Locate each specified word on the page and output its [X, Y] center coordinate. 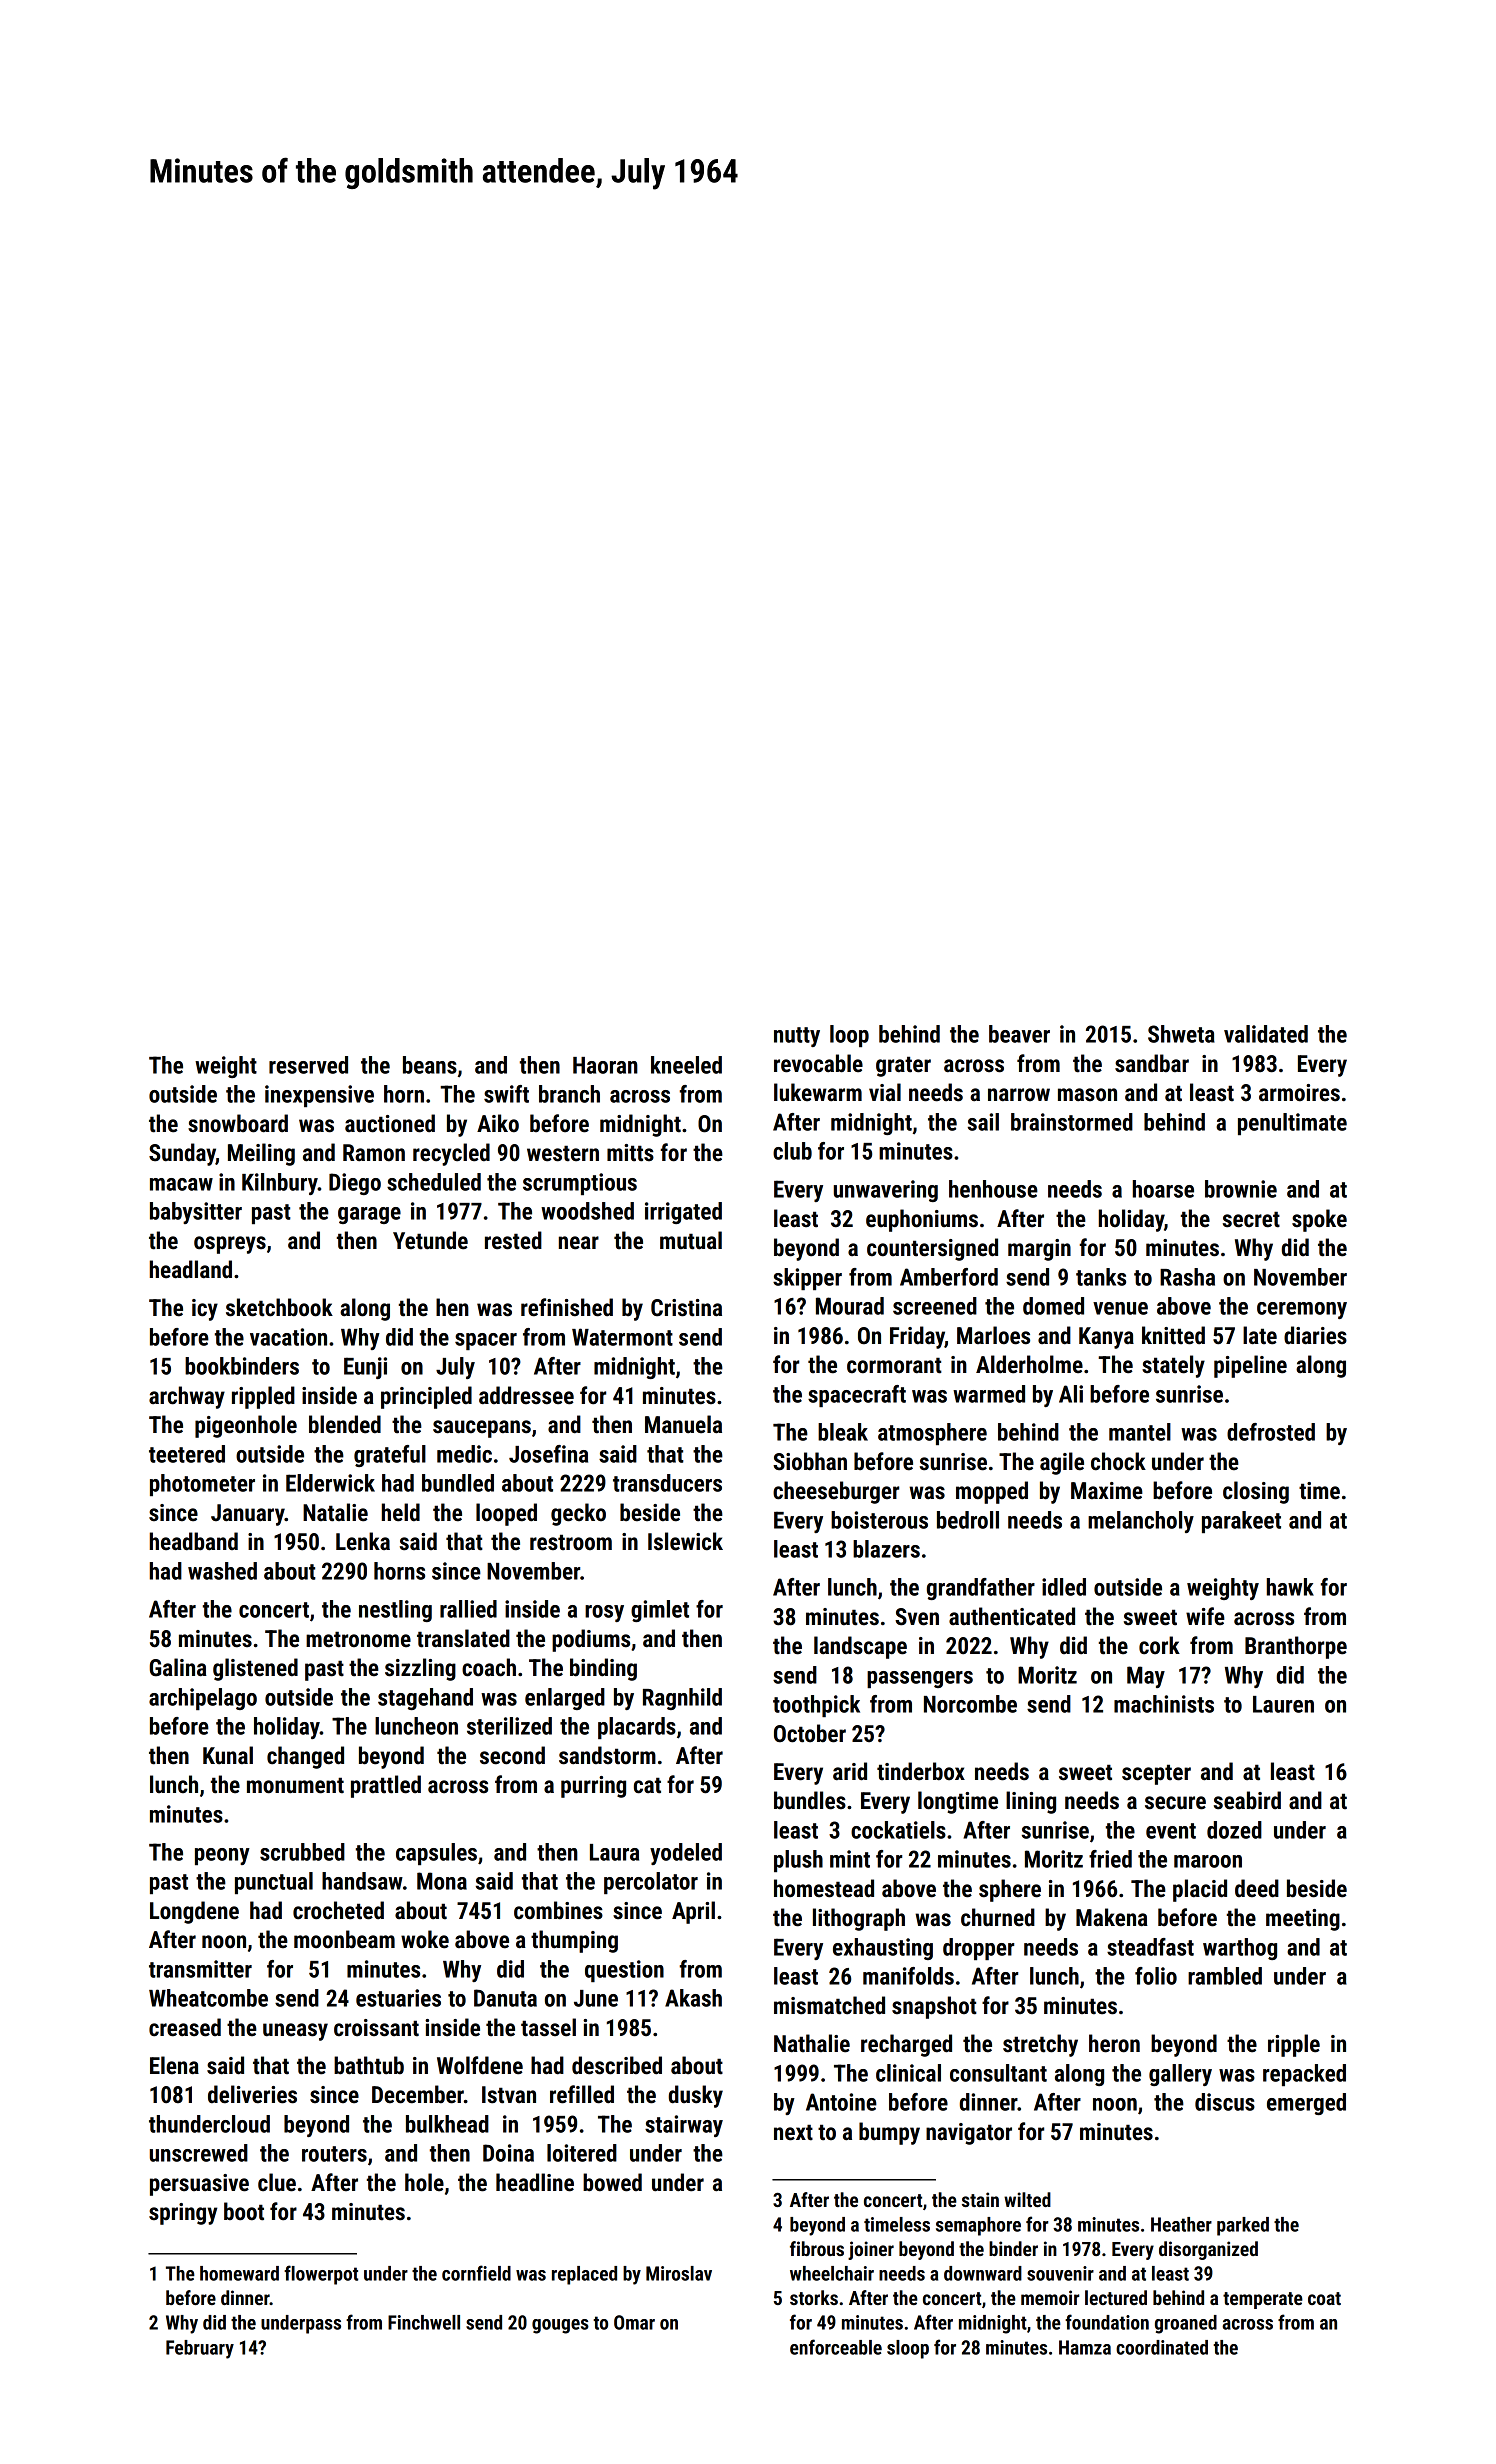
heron [1114, 2043]
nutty [797, 1037]
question [624, 1971]
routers [334, 2154]
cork [1159, 1645]
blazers [886, 1549]
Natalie [335, 1512]
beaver [1019, 1034]
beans [430, 1065]
